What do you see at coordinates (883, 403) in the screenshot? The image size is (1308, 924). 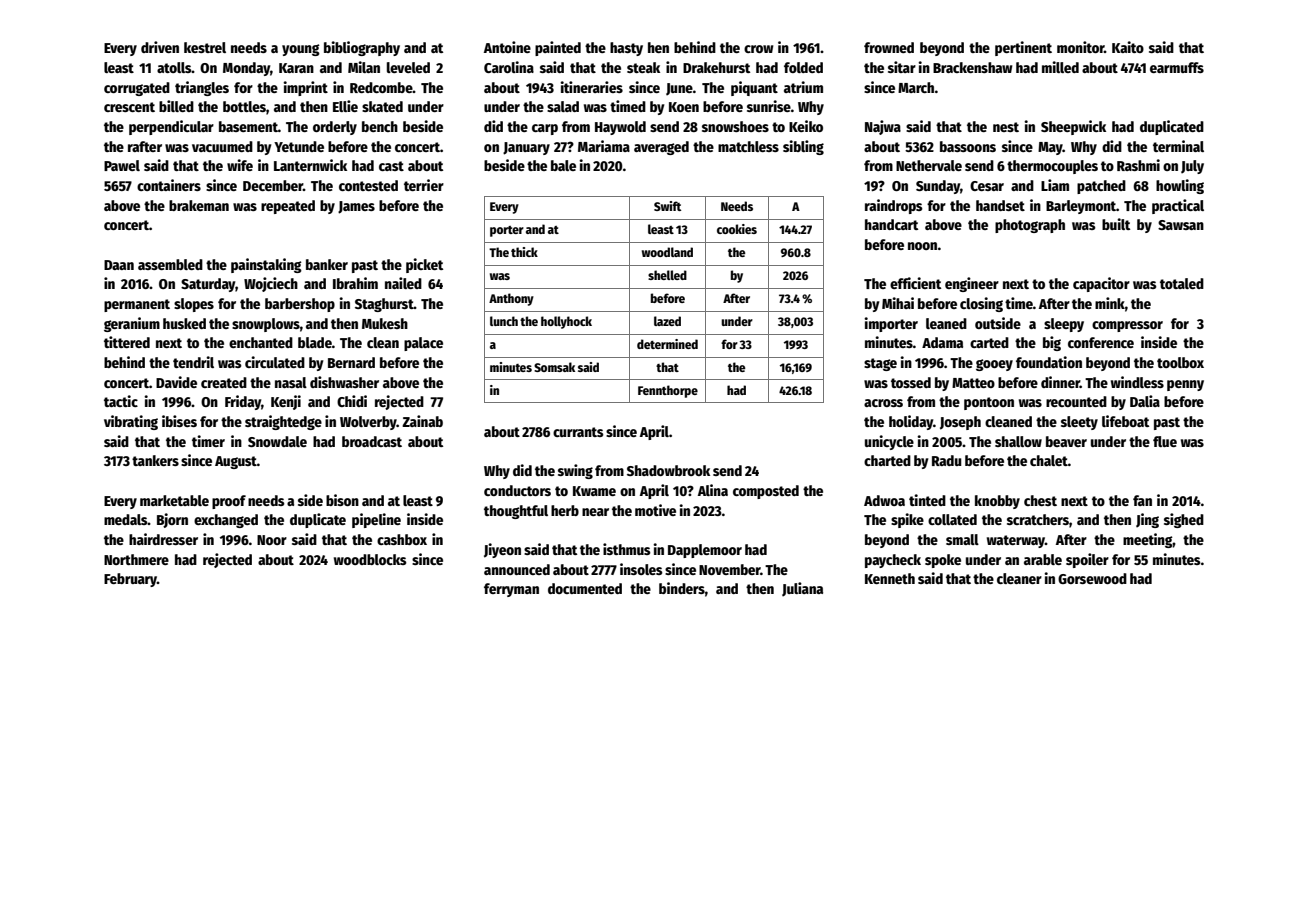 I see `across` at bounding box center [883, 403].
